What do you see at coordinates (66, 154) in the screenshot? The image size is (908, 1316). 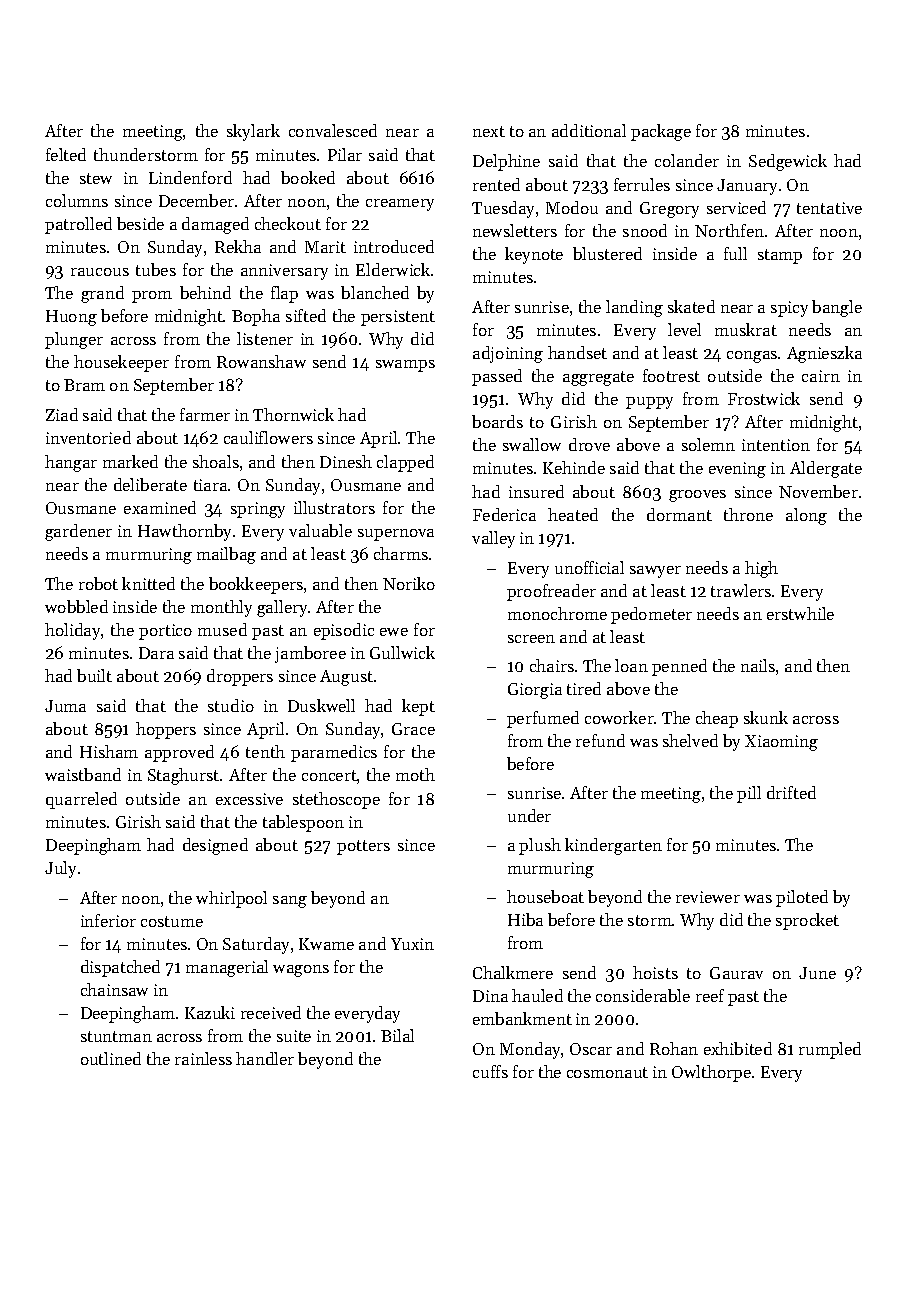 I see `felted` at bounding box center [66, 154].
